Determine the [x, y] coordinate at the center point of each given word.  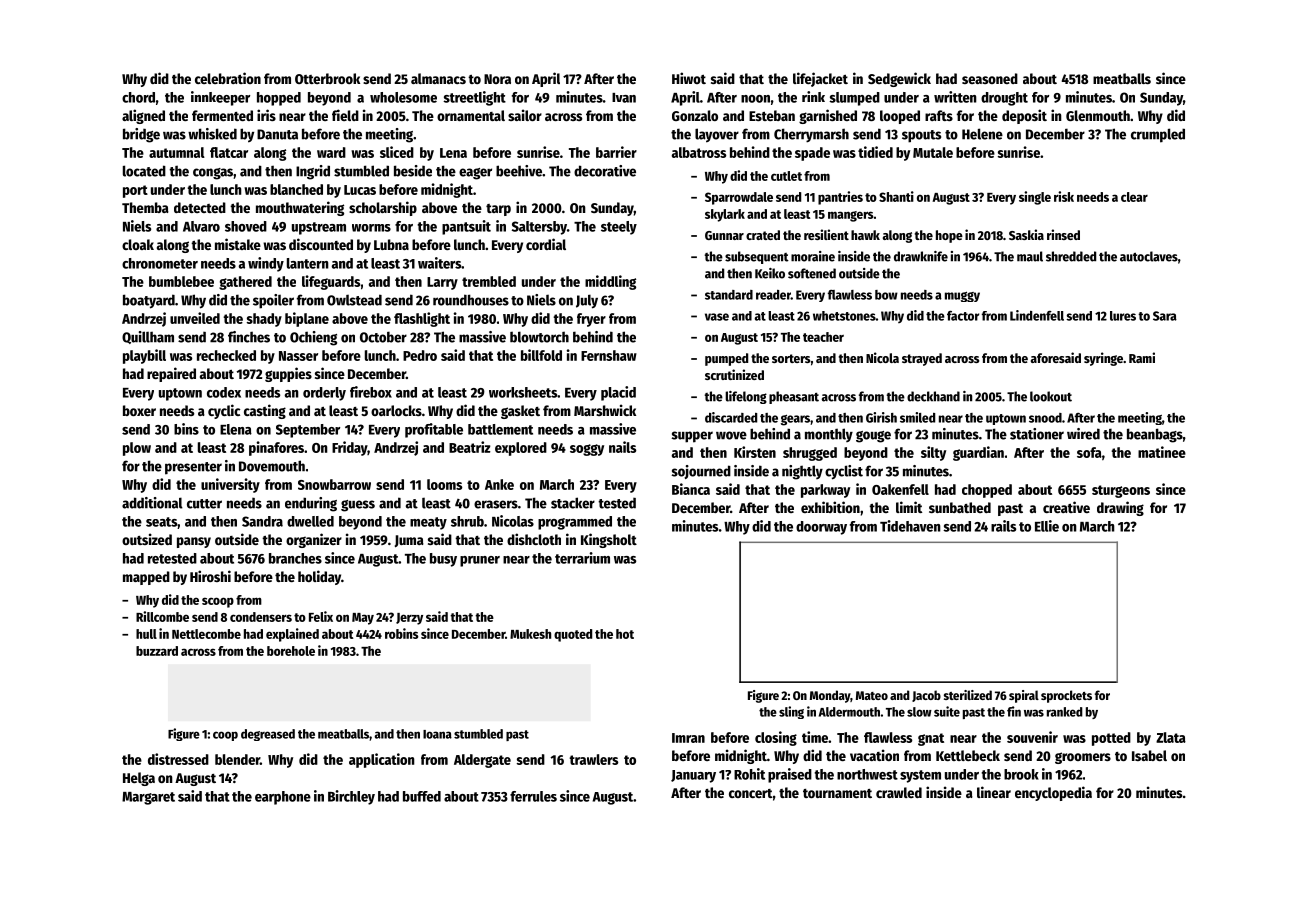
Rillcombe [162, 616]
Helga [139, 779]
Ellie [1047, 526]
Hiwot [689, 78]
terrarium [582, 558]
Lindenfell [1037, 315]
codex [224, 392]
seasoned [990, 78]
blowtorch [539, 337]
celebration [228, 78]
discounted [321, 244]
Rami [1142, 357]
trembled [489, 281]
